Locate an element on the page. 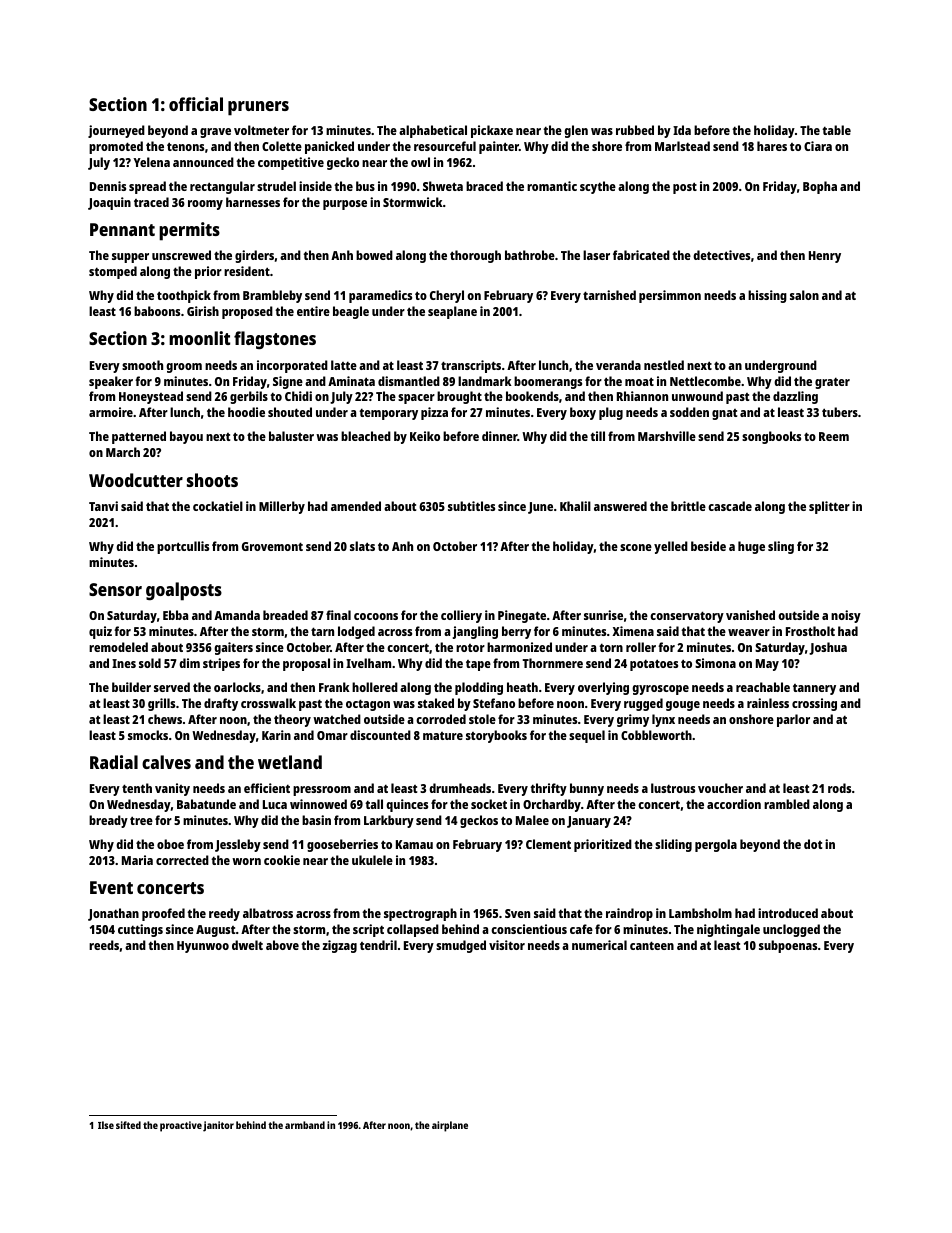 The image size is (952, 1233). fabricated is located at coordinates (641, 255).
